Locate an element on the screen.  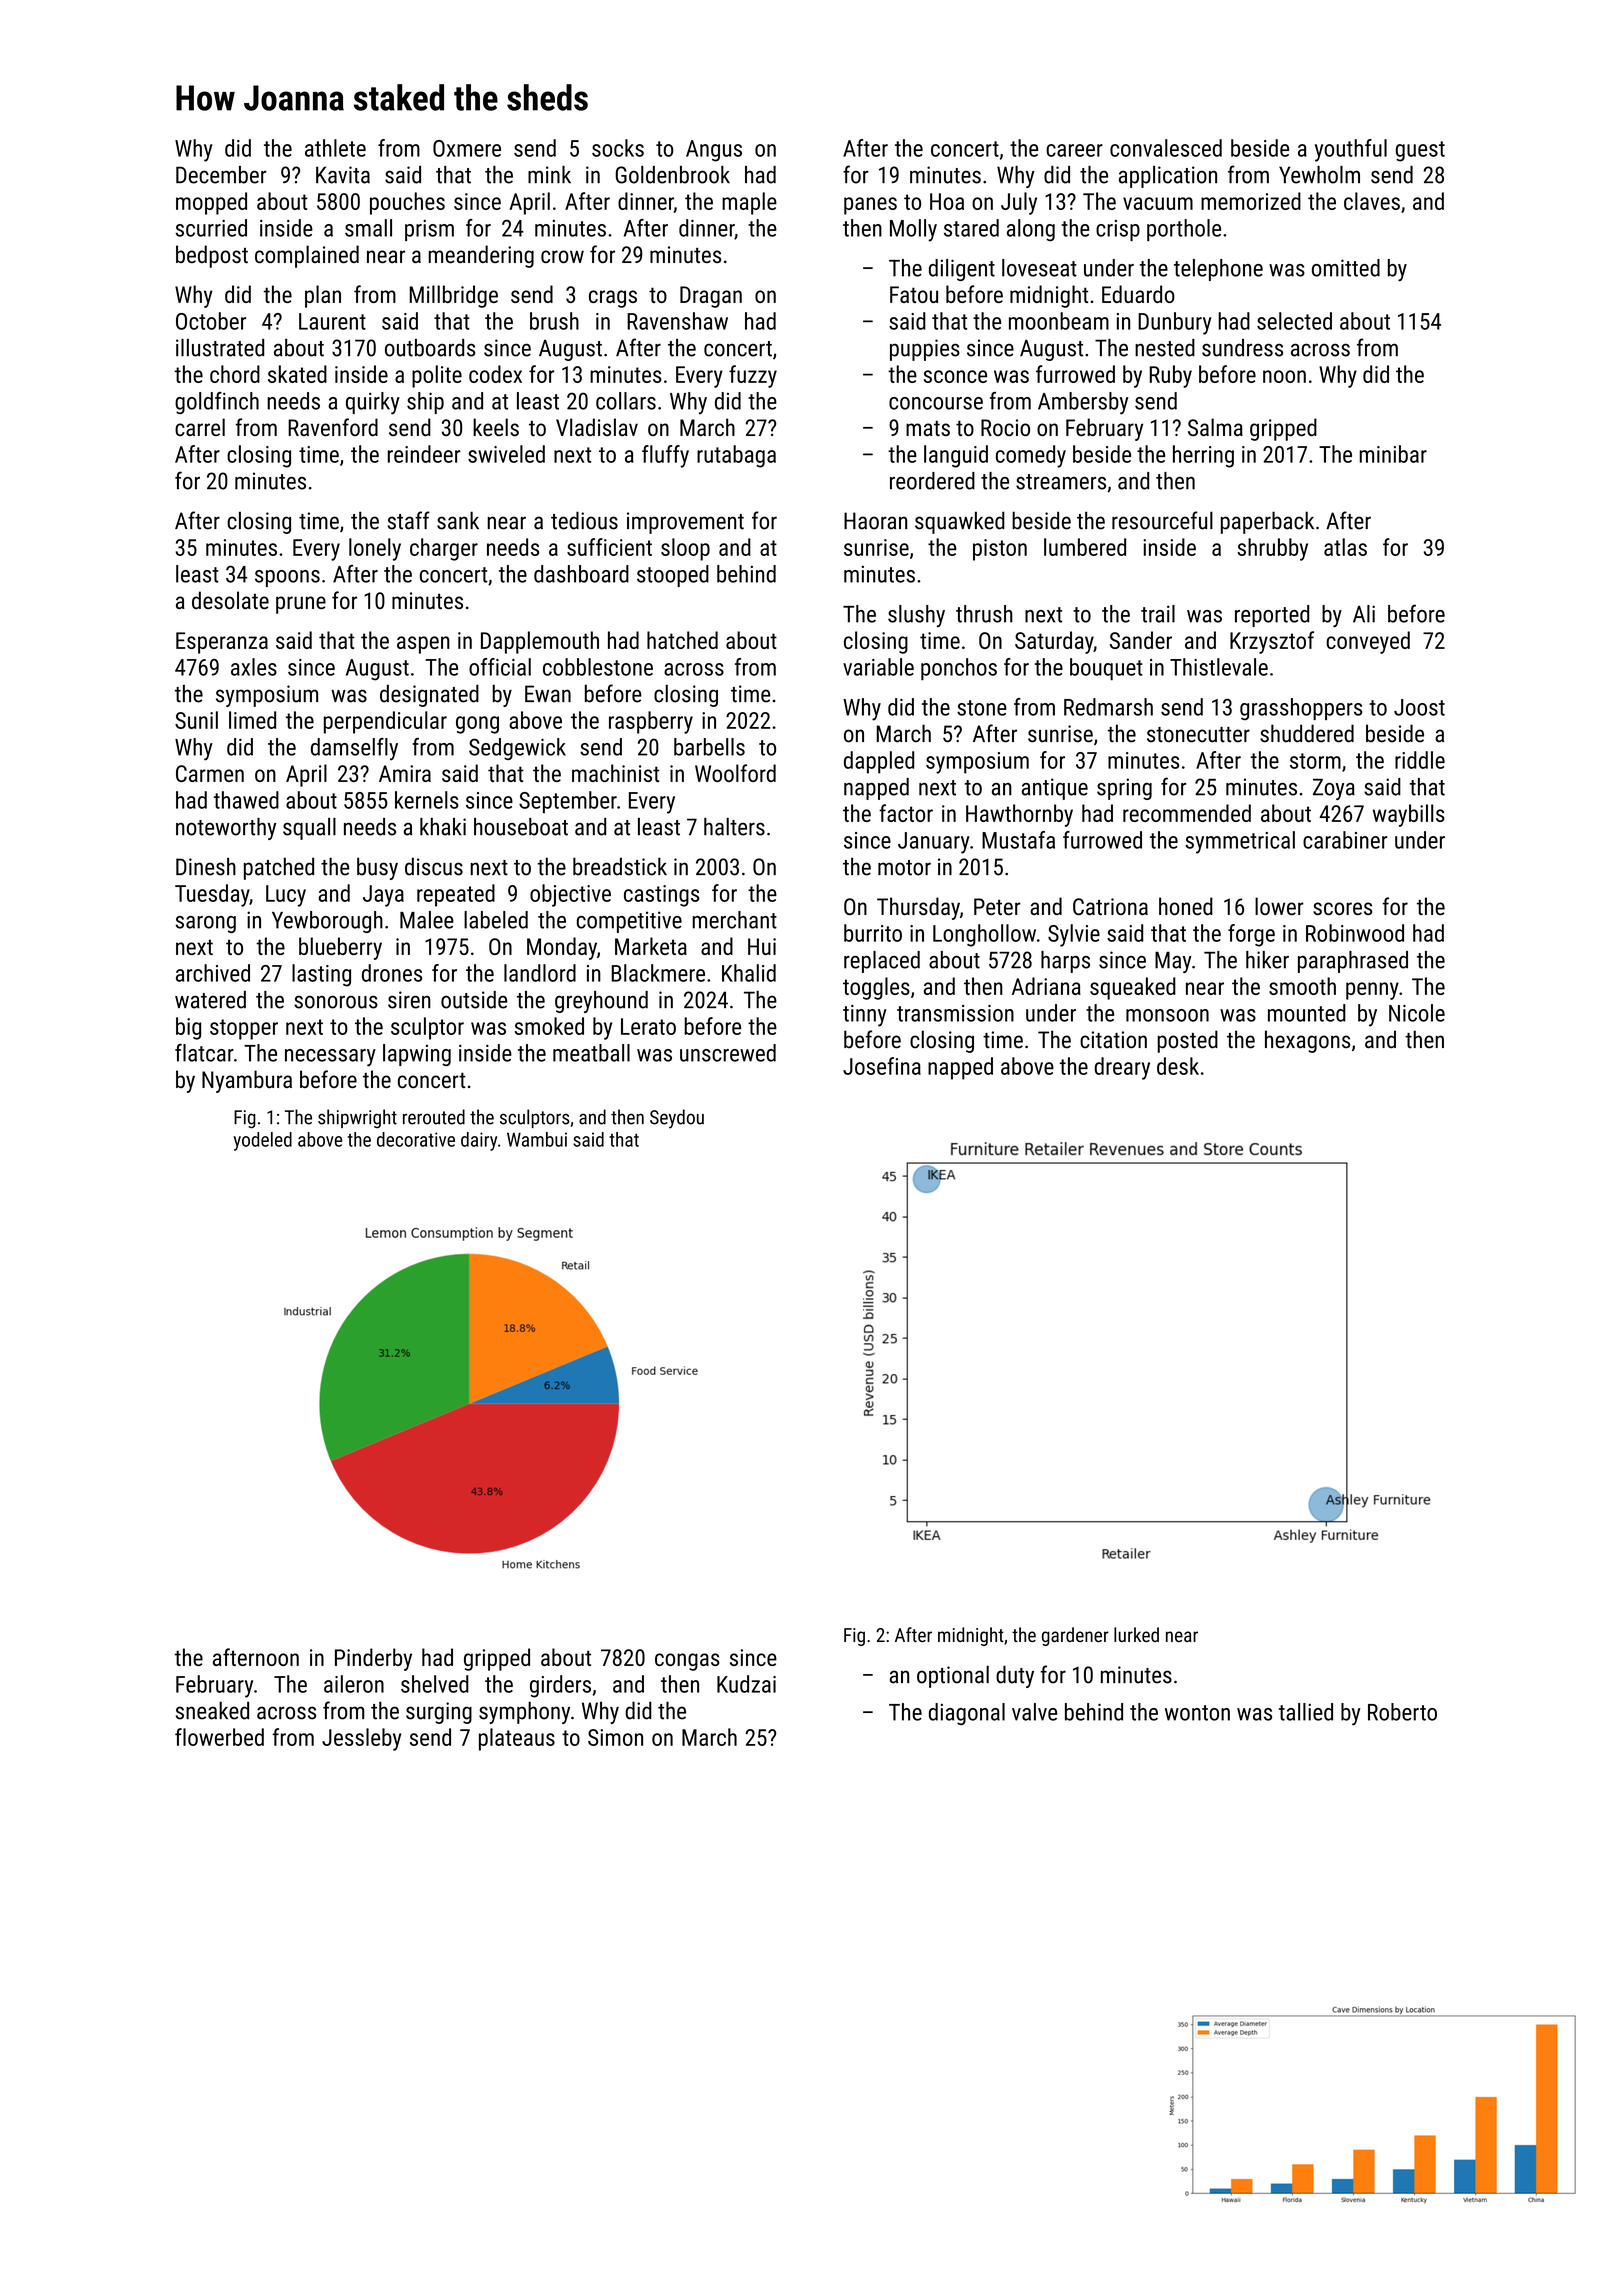
aileron is located at coordinates (354, 1684).
